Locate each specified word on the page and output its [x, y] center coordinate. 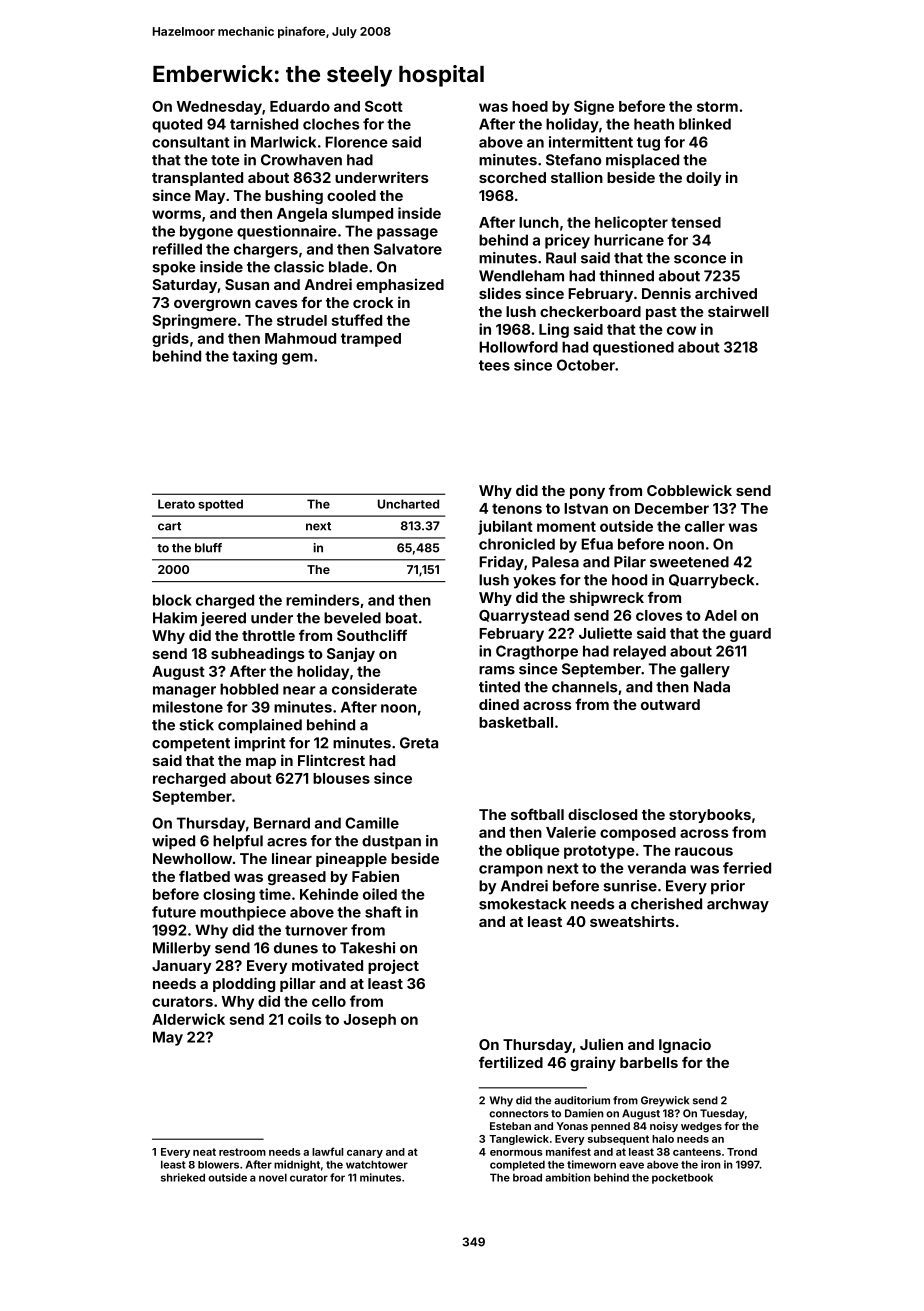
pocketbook [682, 1178]
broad [527, 1177]
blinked [705, 124]
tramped [371, 340]
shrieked [183, 1177]
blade [348, 267]
